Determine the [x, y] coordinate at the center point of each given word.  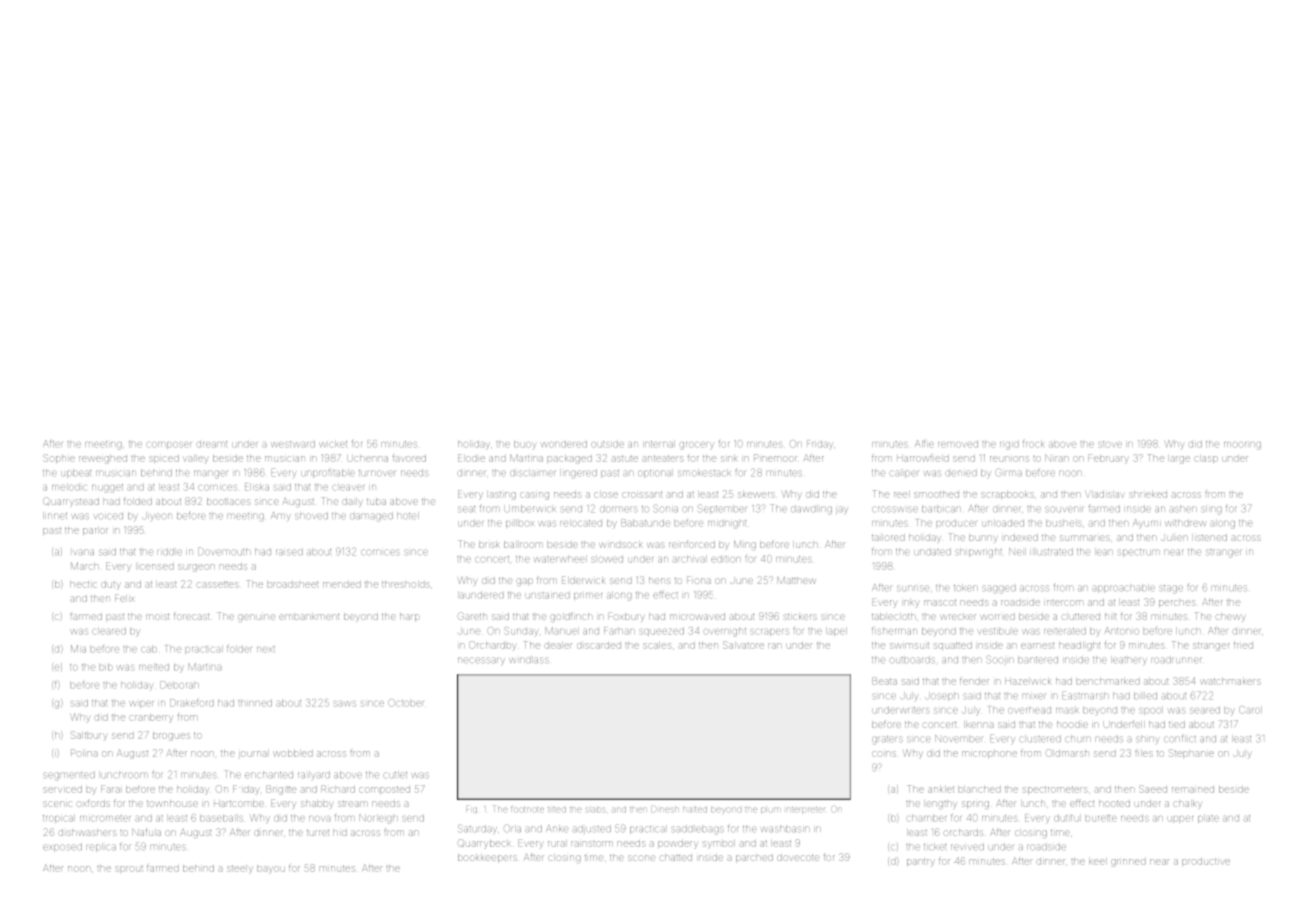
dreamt [212, 444]
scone [641, 858]
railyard [314, 775]
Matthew [796, 580]
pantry [920, 863]
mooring [1242, 446]
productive [1206, 862]
